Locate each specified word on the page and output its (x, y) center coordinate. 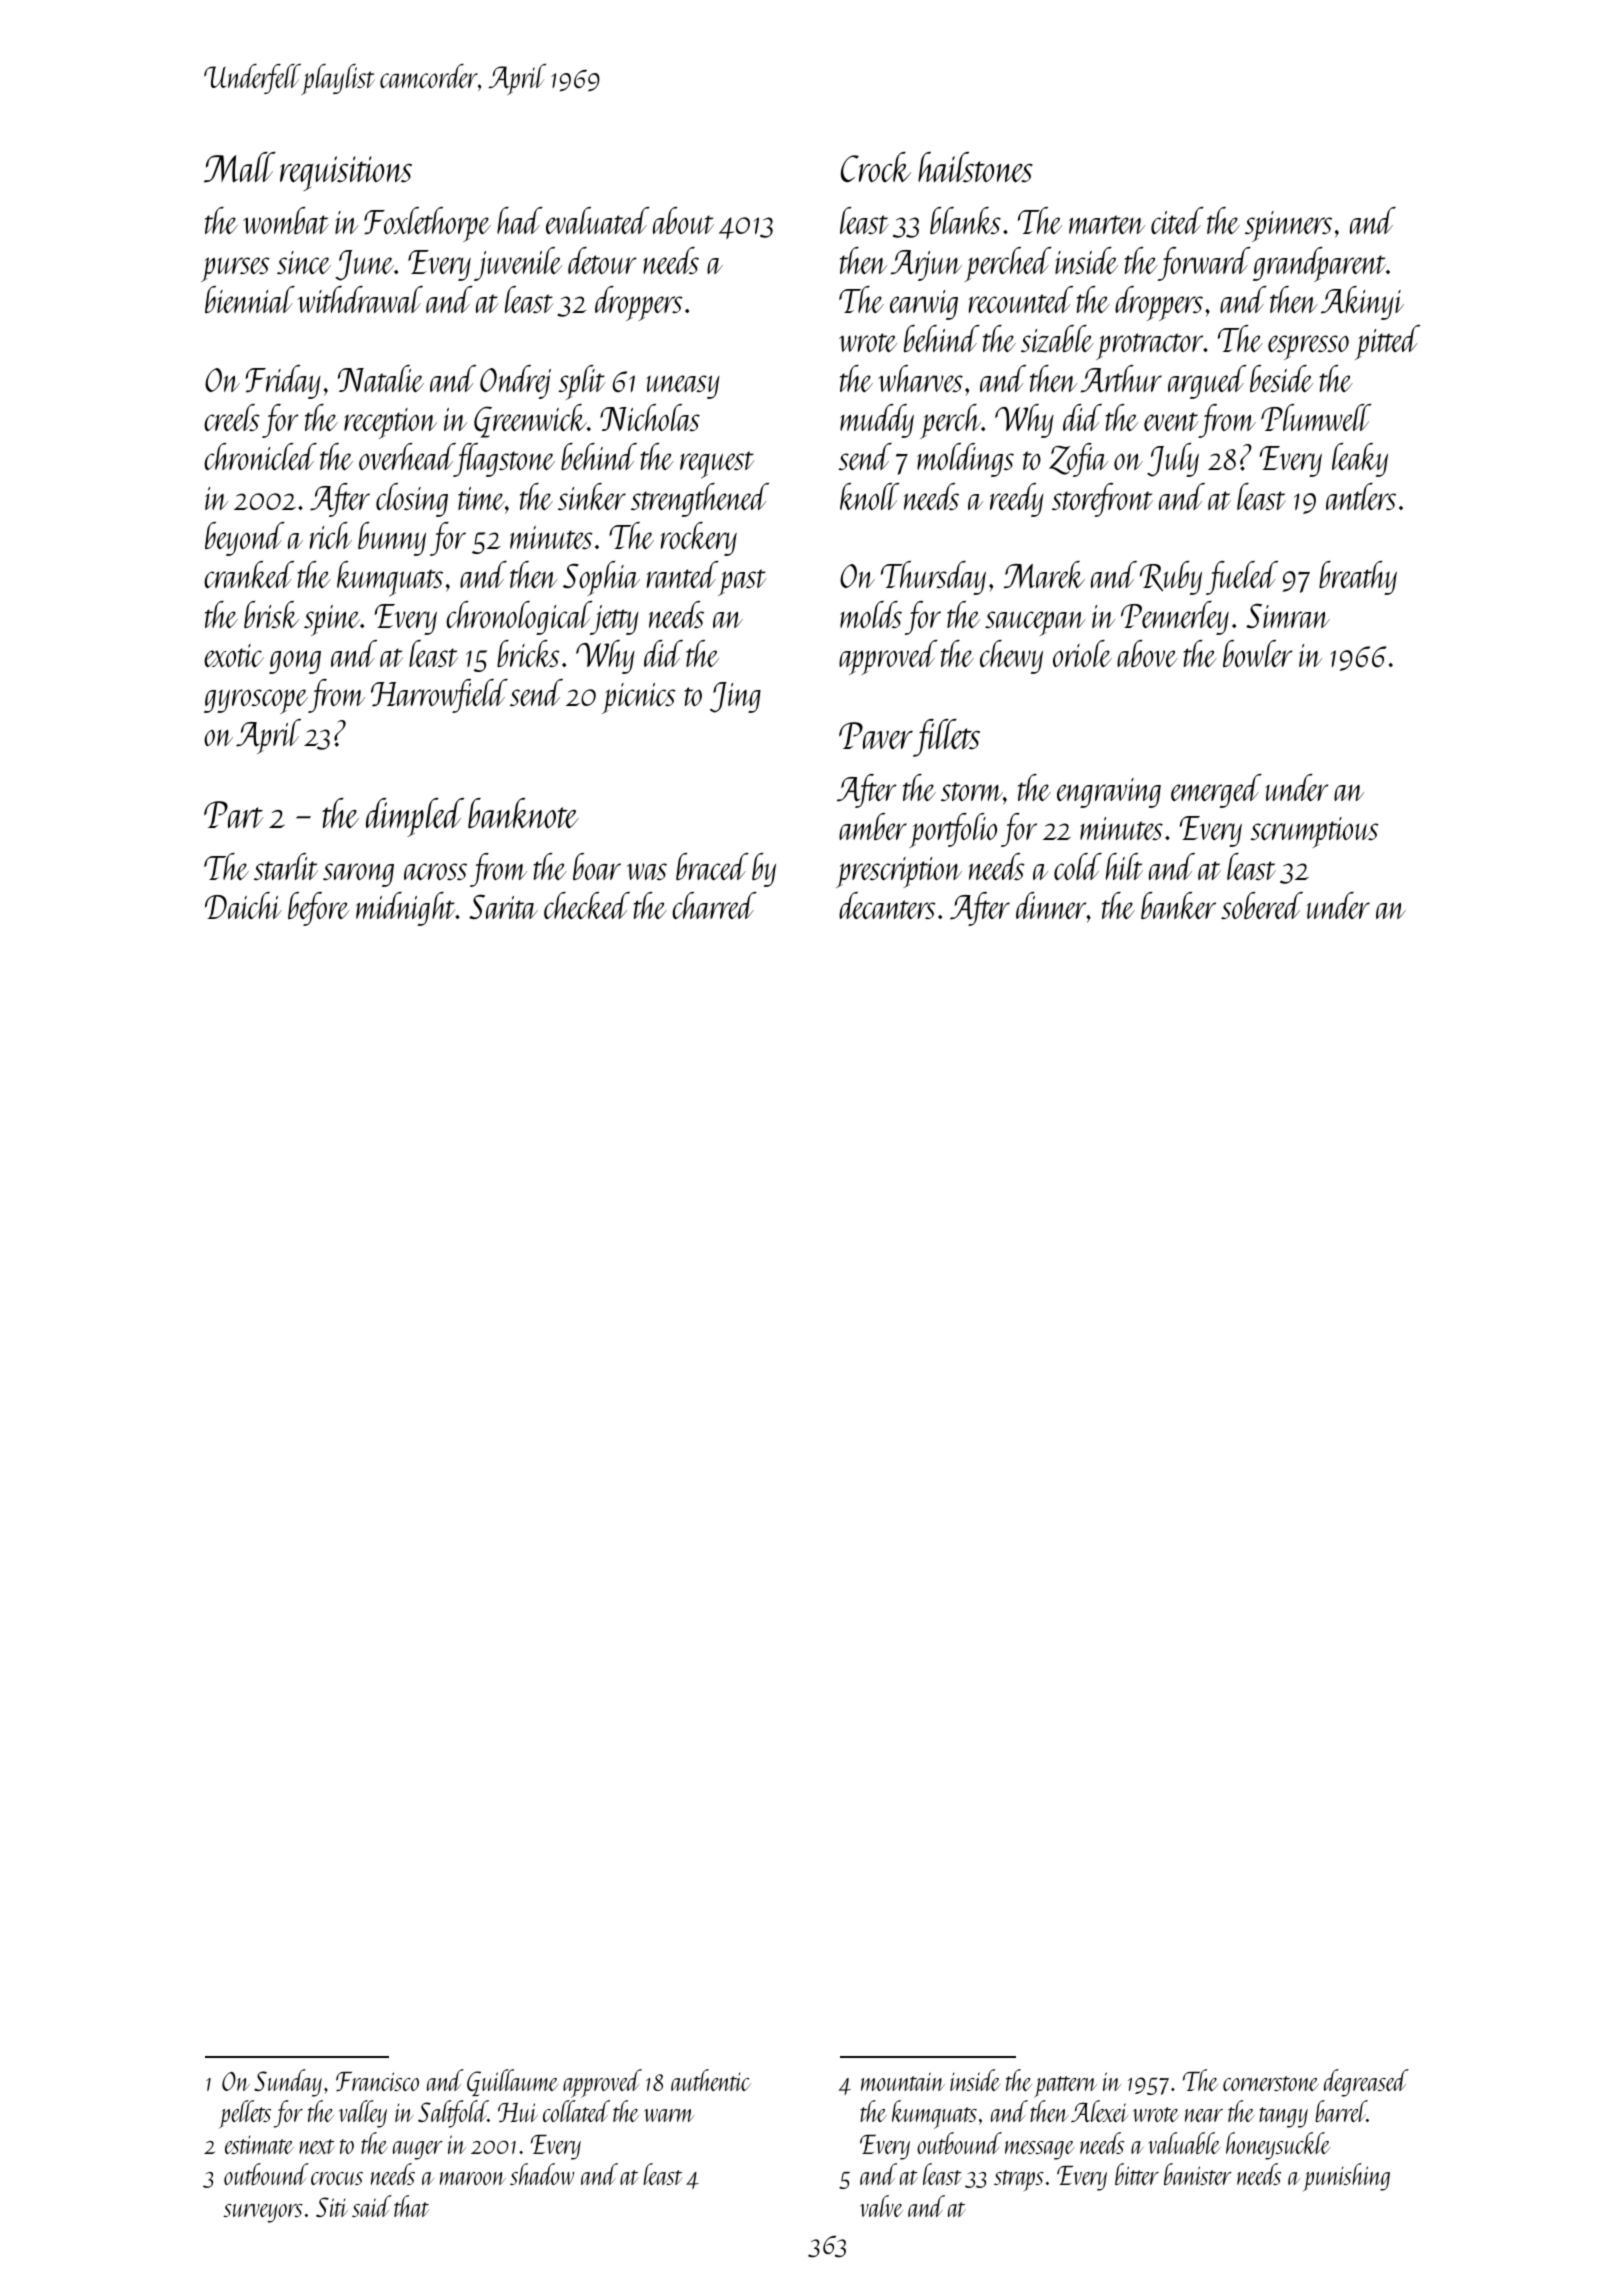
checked (587, 905)
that (411, 2206)
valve (881, 2206)
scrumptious (1314, 832)
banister (1198, 2174)
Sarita (503, 906)
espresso (1308, 347)
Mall (240, 167)
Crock (876, 167)
